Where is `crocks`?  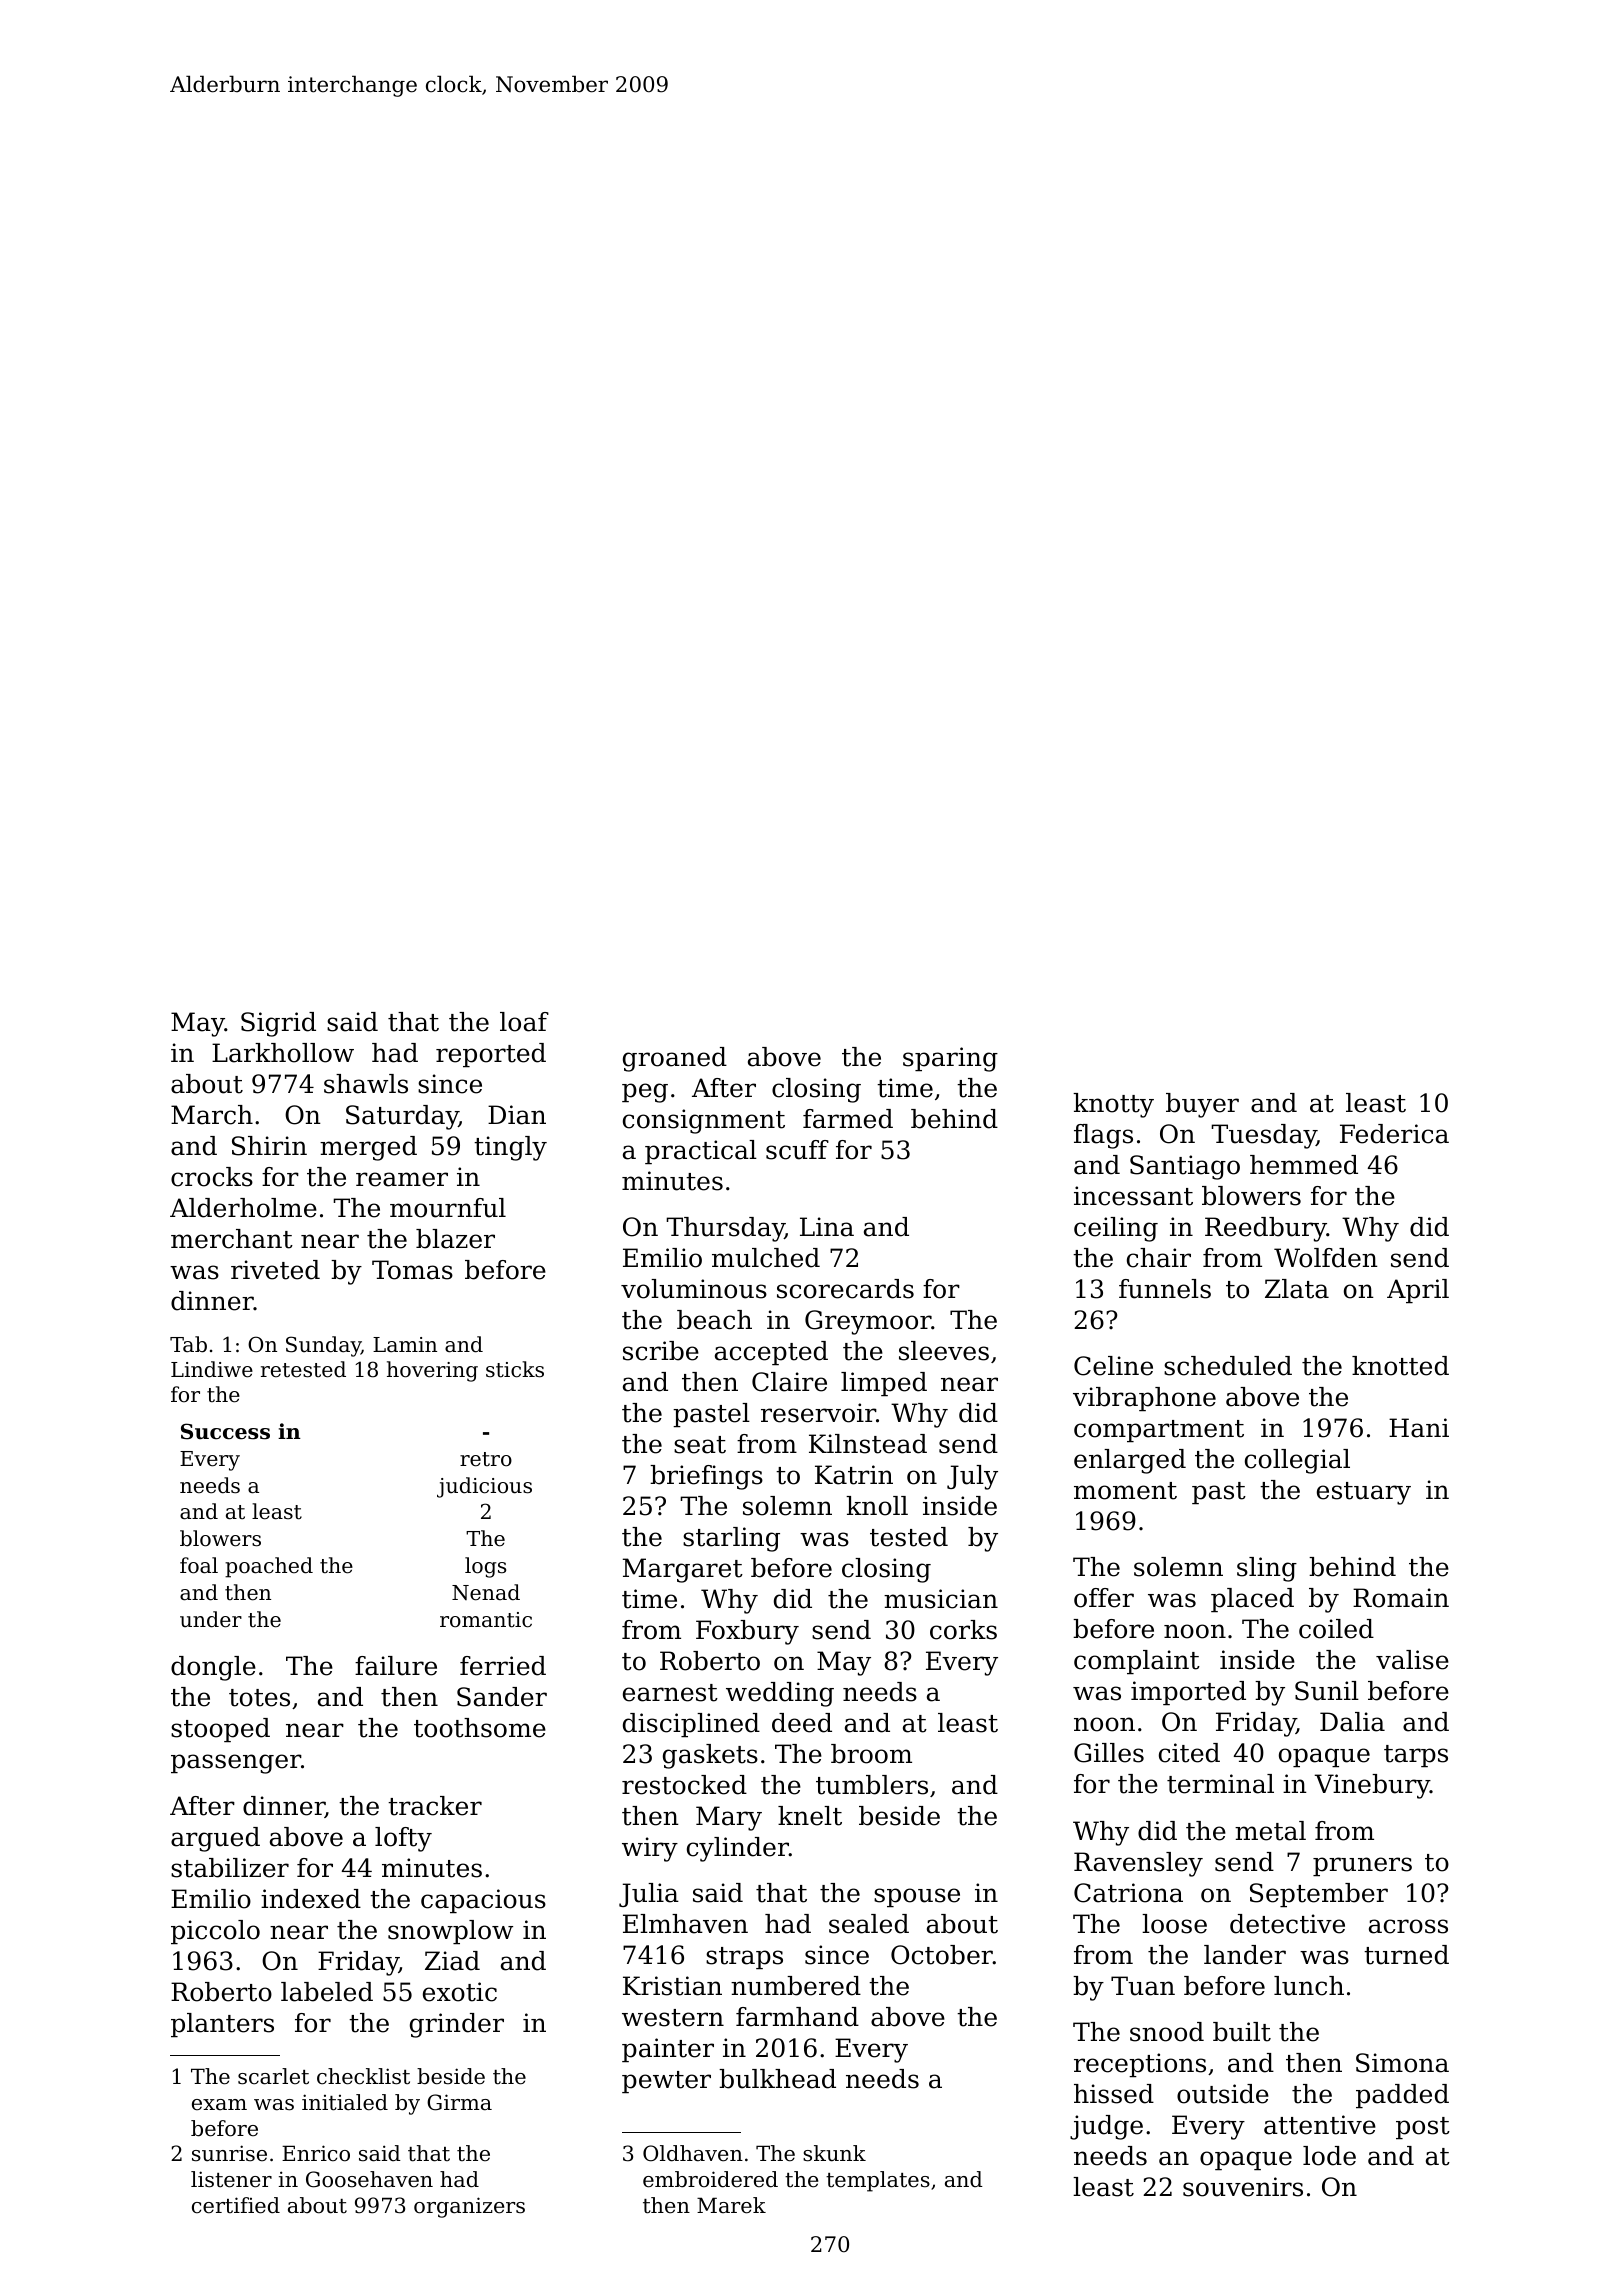 crocks is located at coordinates (212, 1177).
